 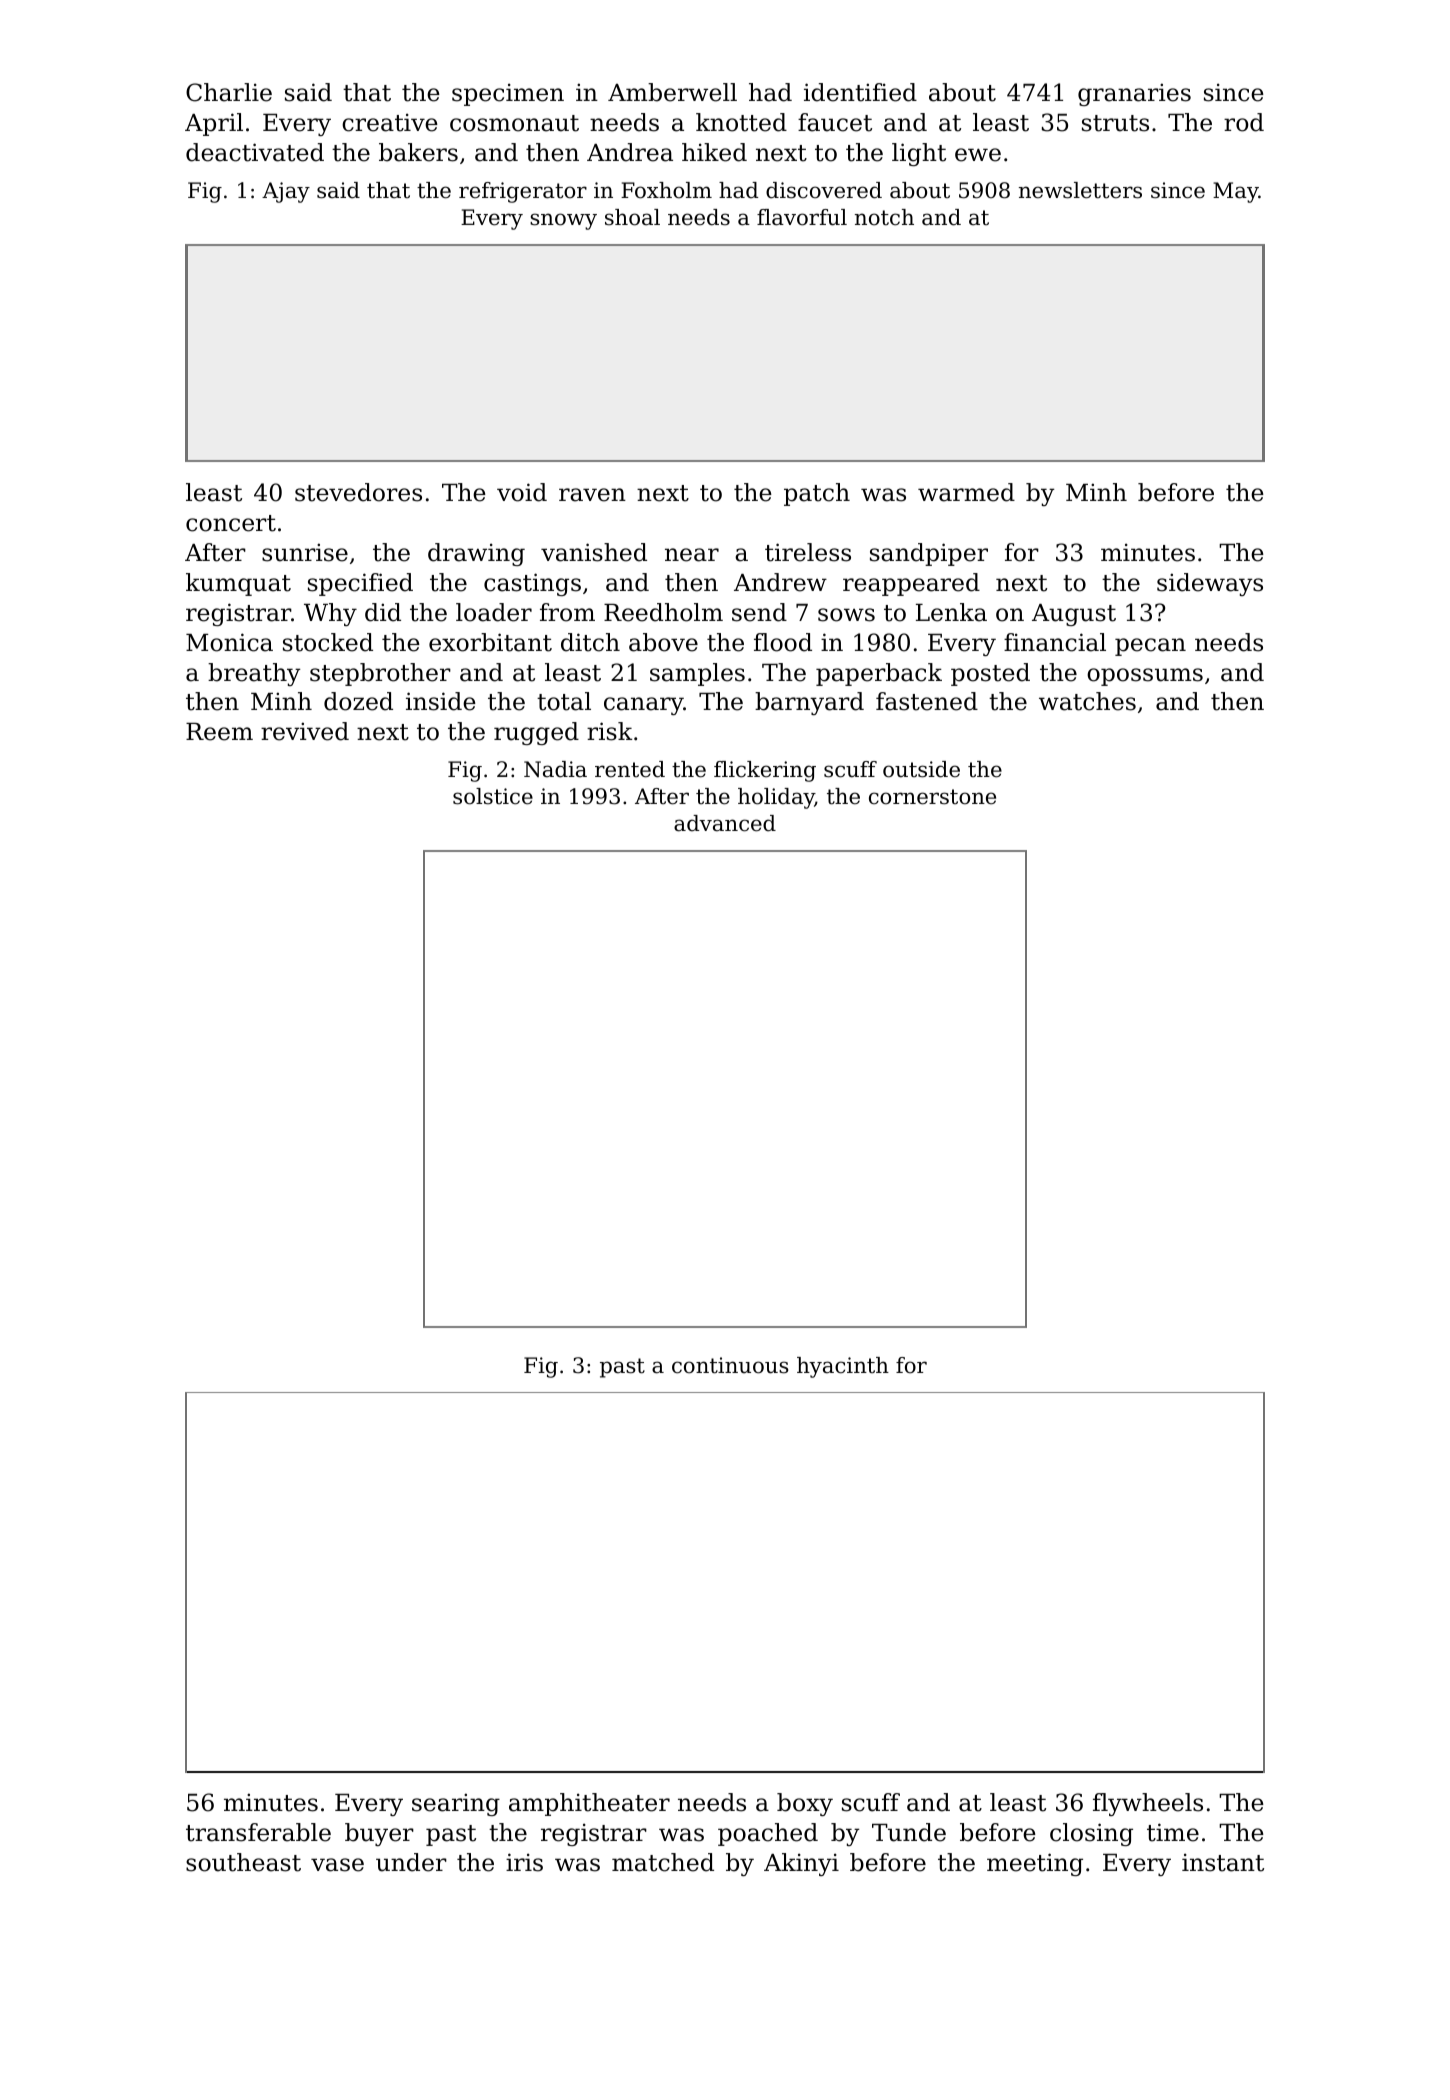 What do you see at coordinates (1236, 192) in the image?
I see `May` at bounding box center [1236, 192].
